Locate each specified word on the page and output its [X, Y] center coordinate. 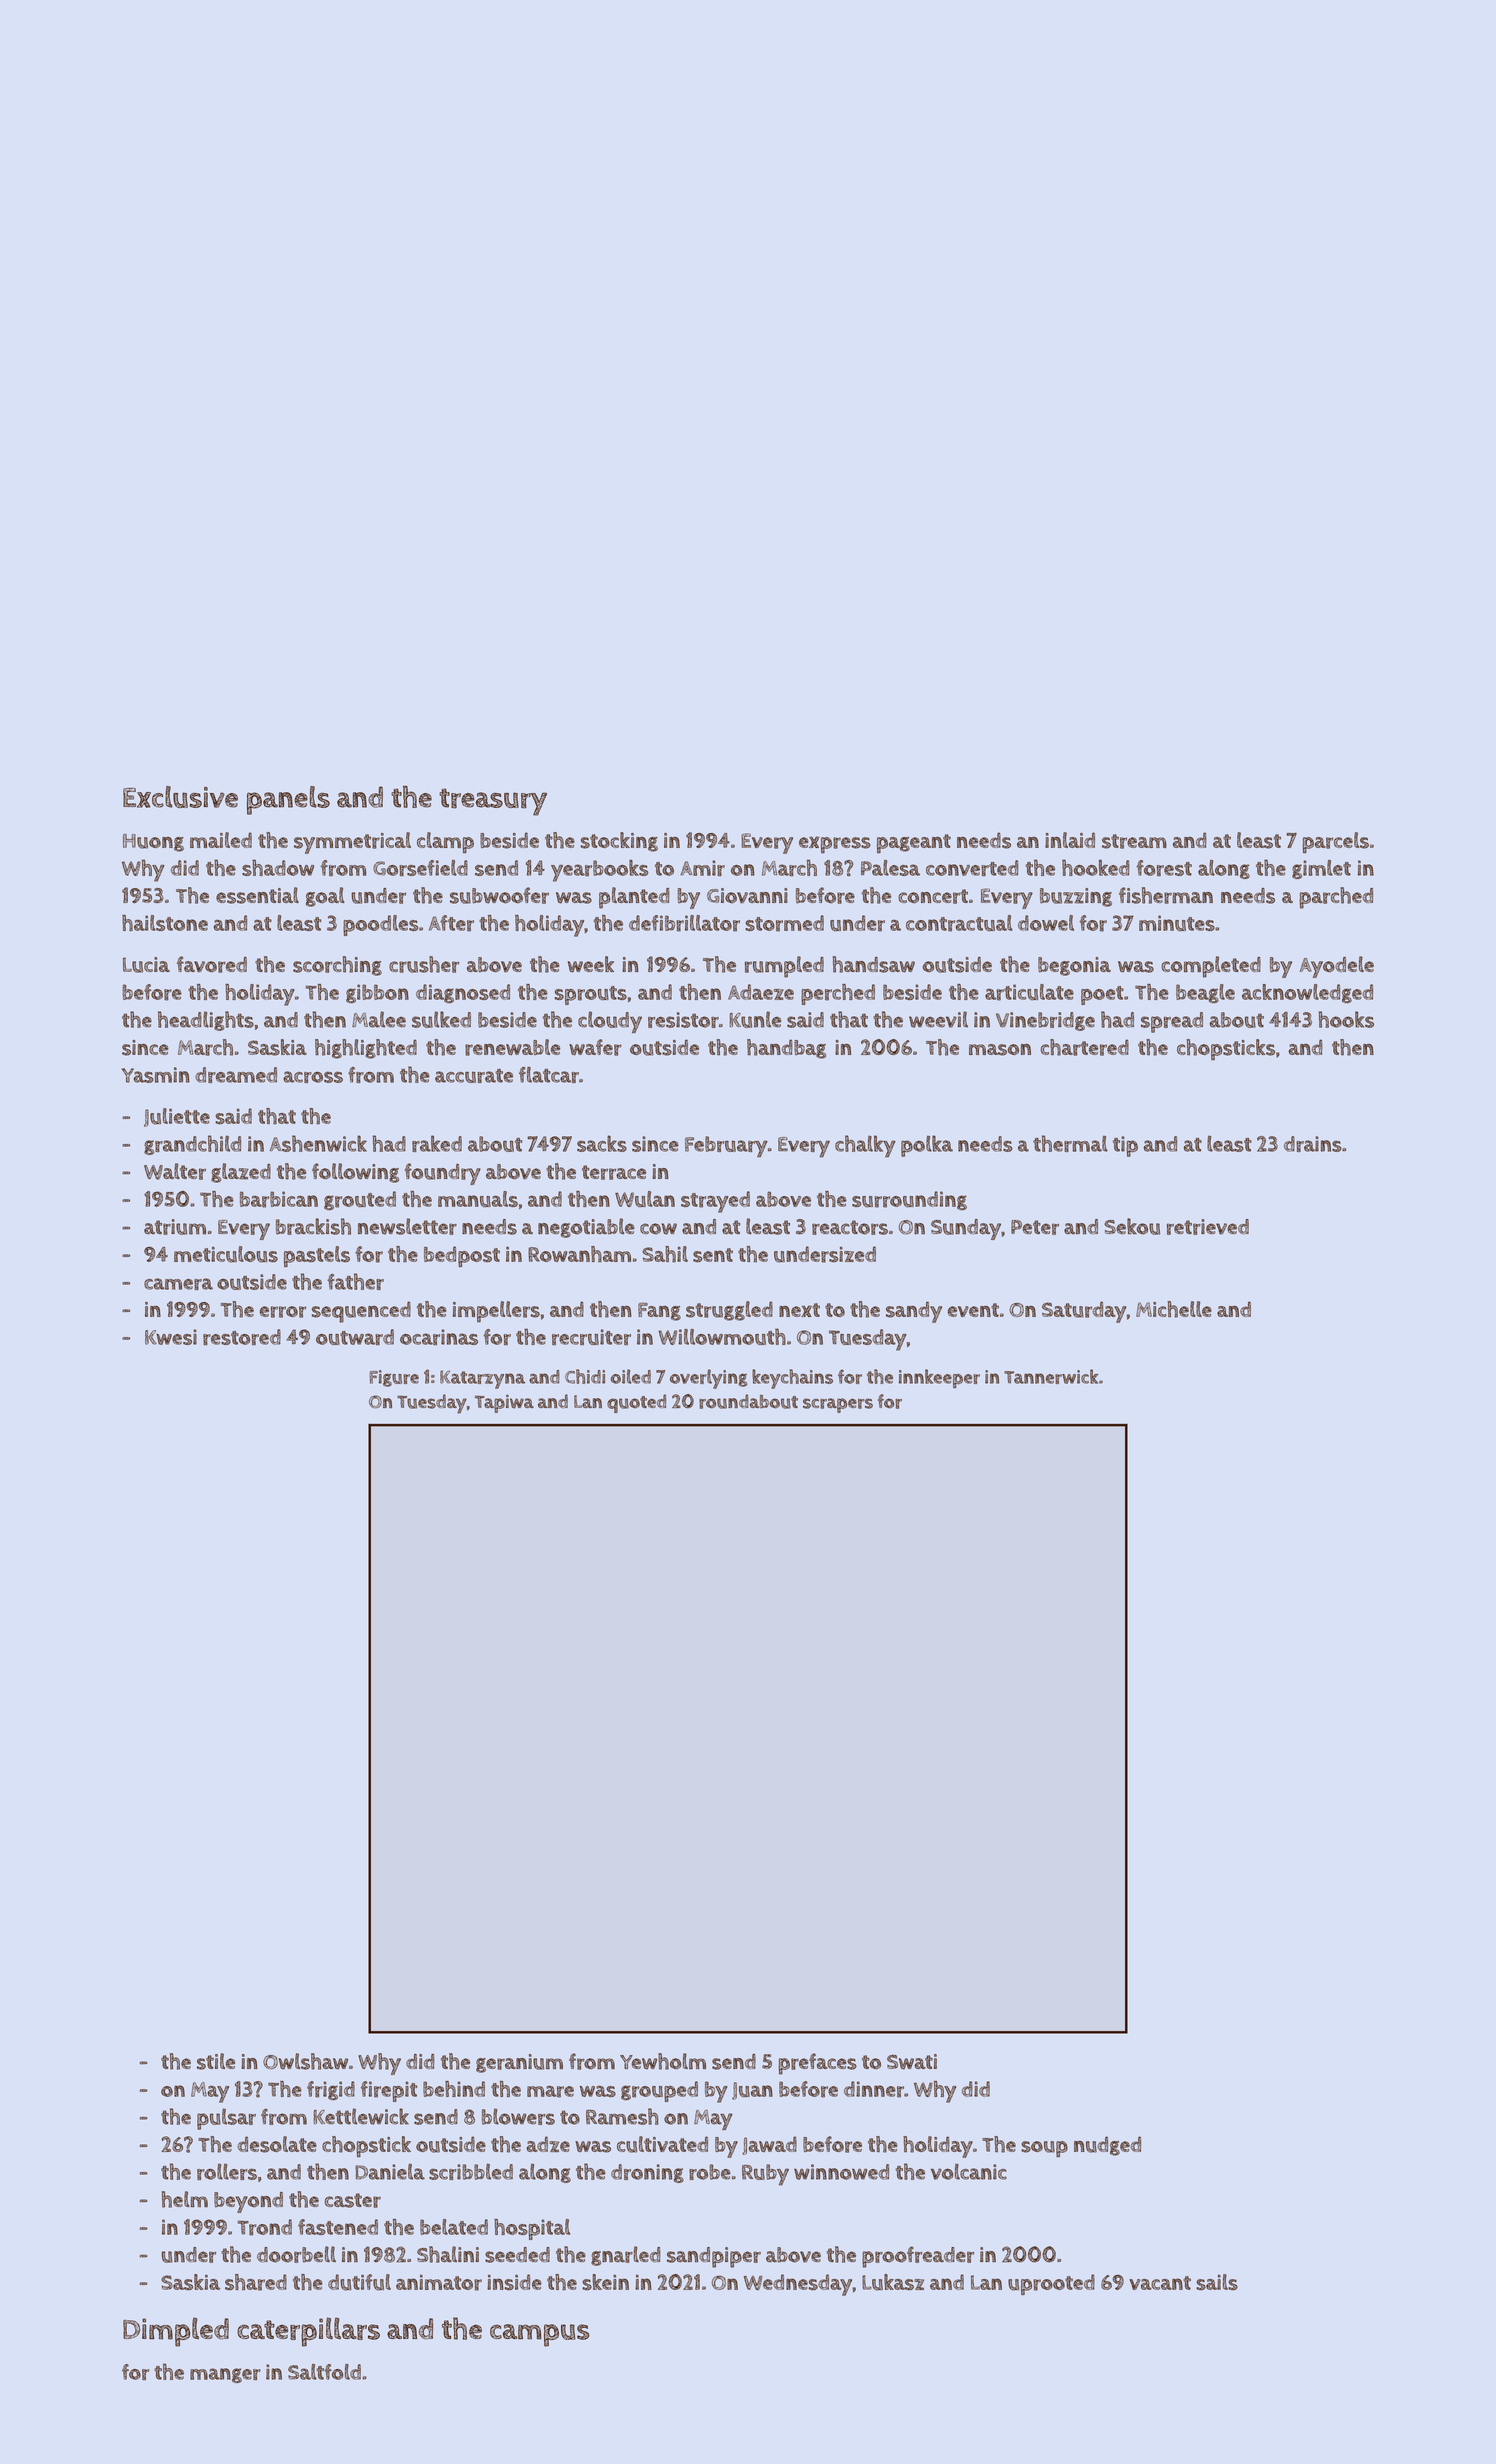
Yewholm [663, 2061]
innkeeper [939, 1378]
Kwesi [171, 1337]
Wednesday [798, 2285]
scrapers [838, 1405]
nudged [1107, 2146]
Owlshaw [305, 2061]
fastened [338, 2227]
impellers [496, 1312]
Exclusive [180, 797]
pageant [914, 844]
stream [1134, 841]
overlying [709, 1379]
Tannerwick [1051, 1376]
